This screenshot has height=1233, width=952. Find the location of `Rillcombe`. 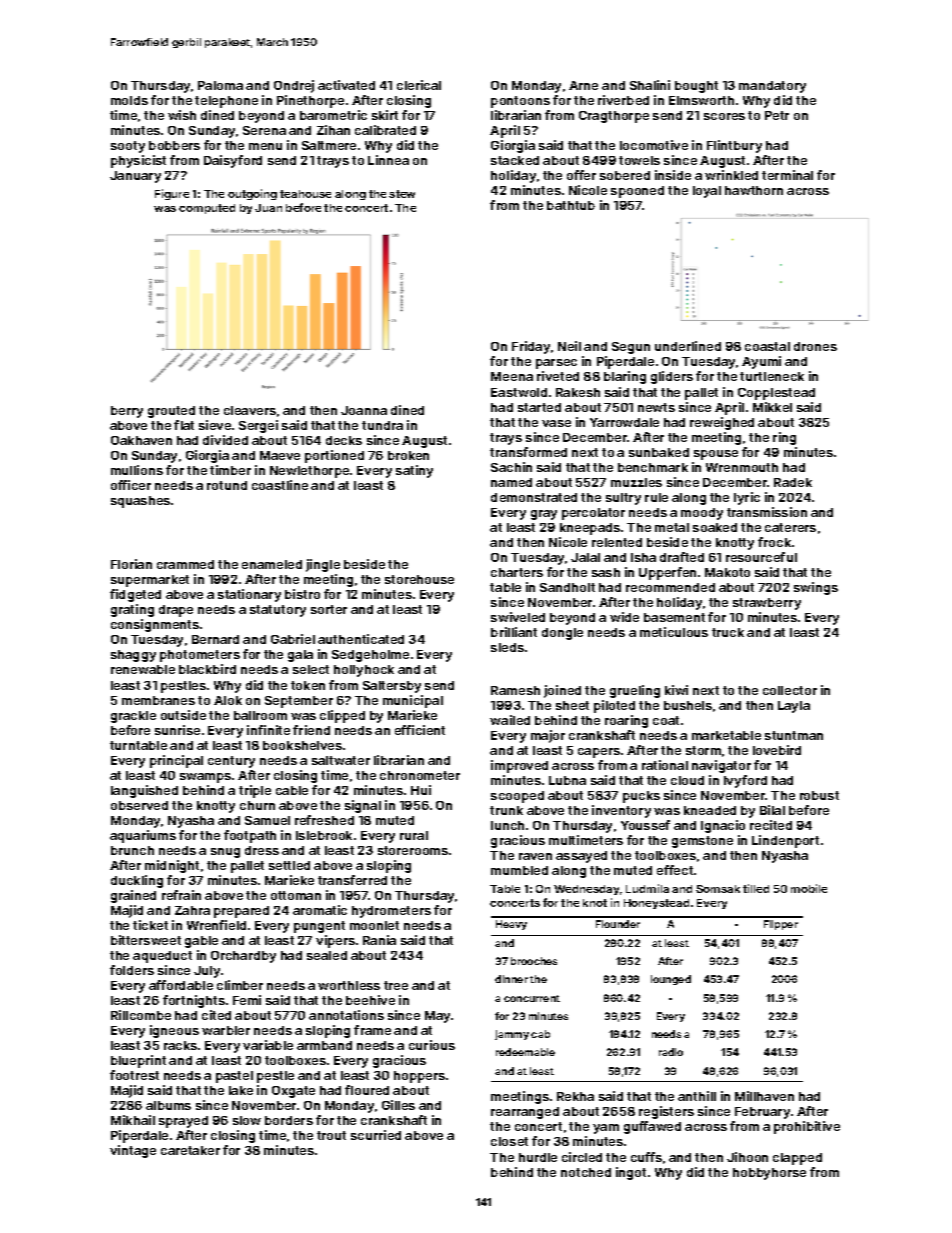

Rillcombe is located at coordinates (141, 1015).
